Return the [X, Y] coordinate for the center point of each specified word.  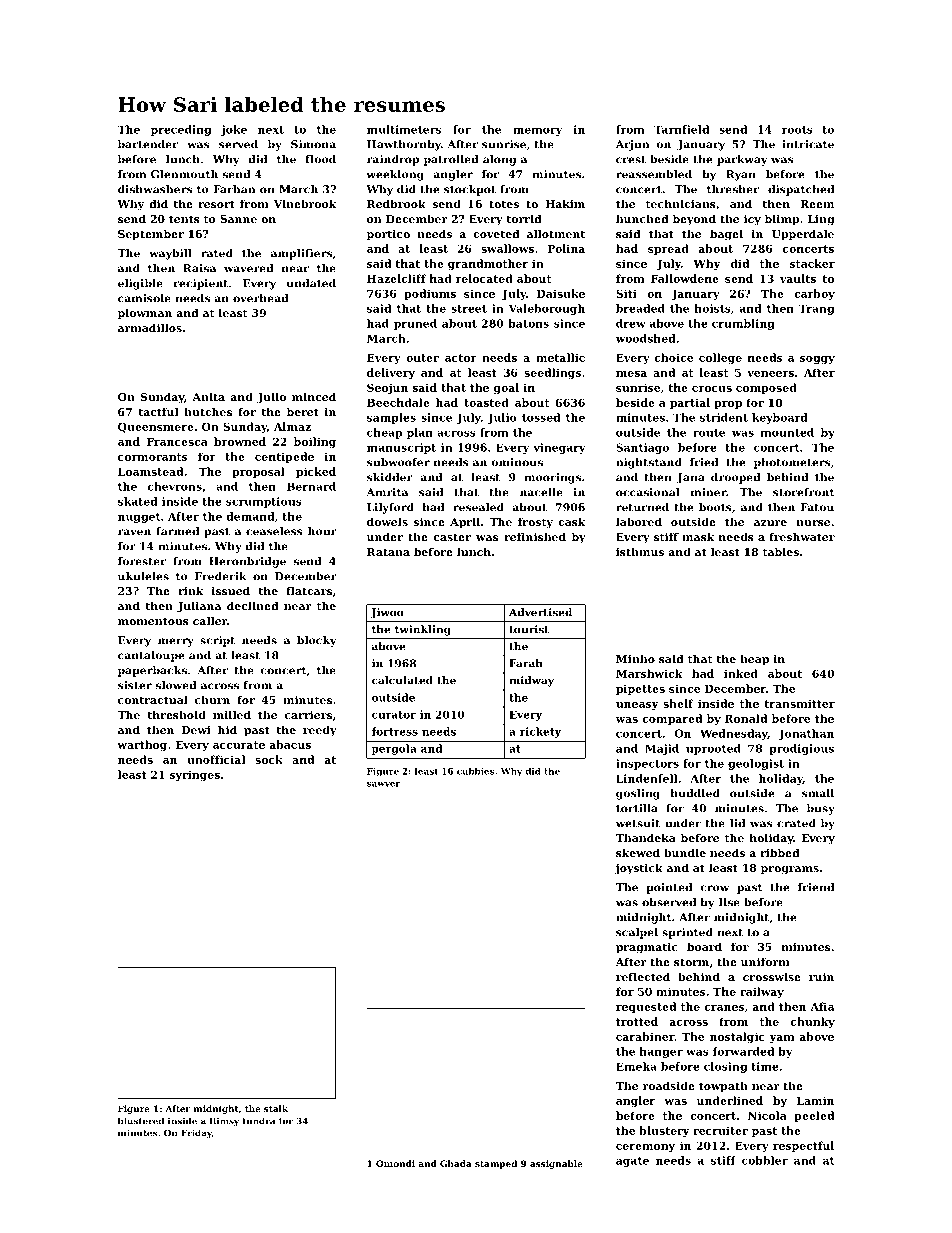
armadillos [150, 327]
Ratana [388, 552]
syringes [195, 775]
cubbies [475, 771]
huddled [695, 793]
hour [322, 531]
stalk [276, 1108]
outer [422, 358]
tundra [259, 1121]
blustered [141, 1121]
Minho [635, 658]
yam [782, 1039]
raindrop [393, 160]
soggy [817, 360]
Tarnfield [681, 129]
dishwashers [155, 189]
